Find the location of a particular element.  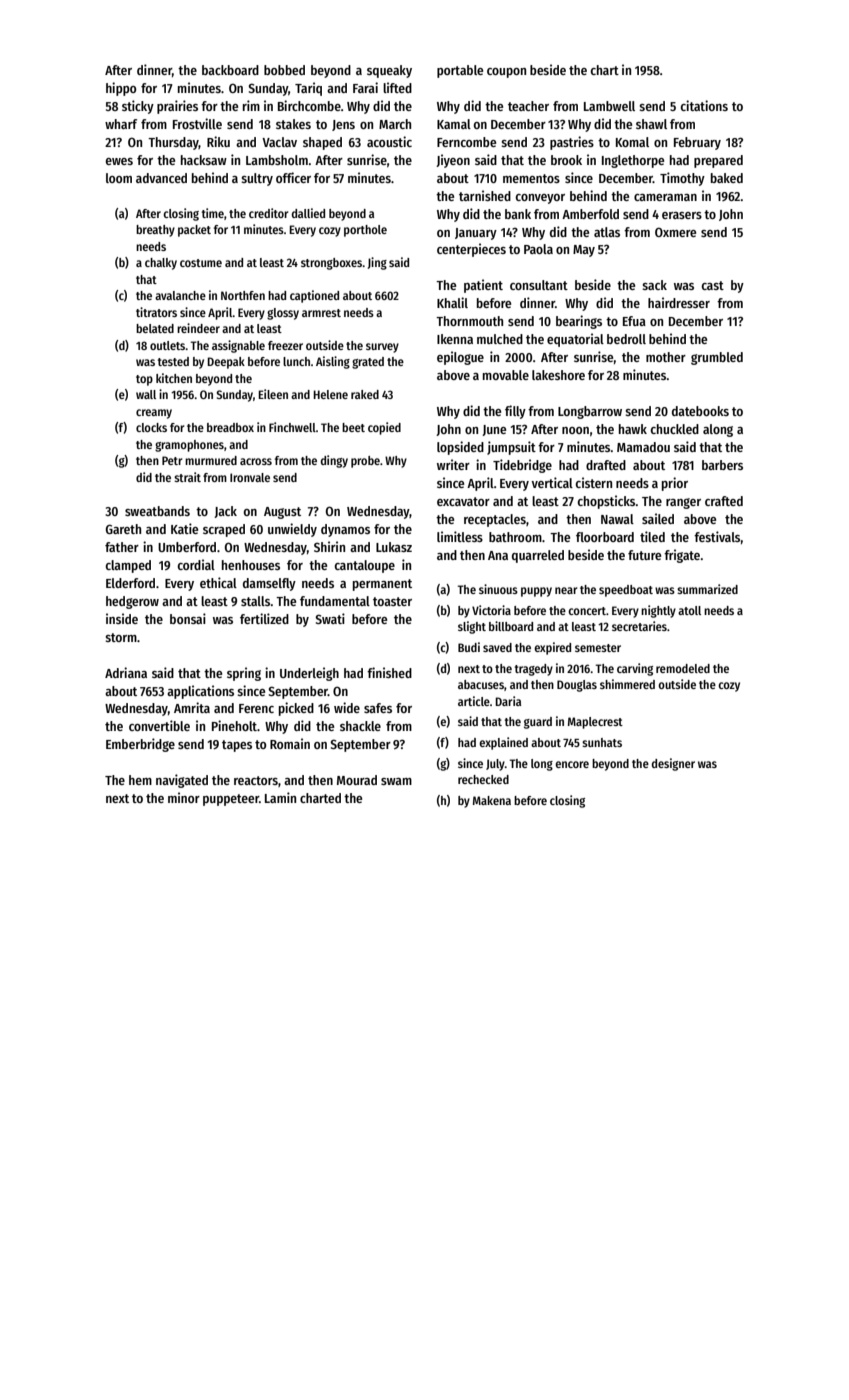

mother is located at coordinates (666, 357).
